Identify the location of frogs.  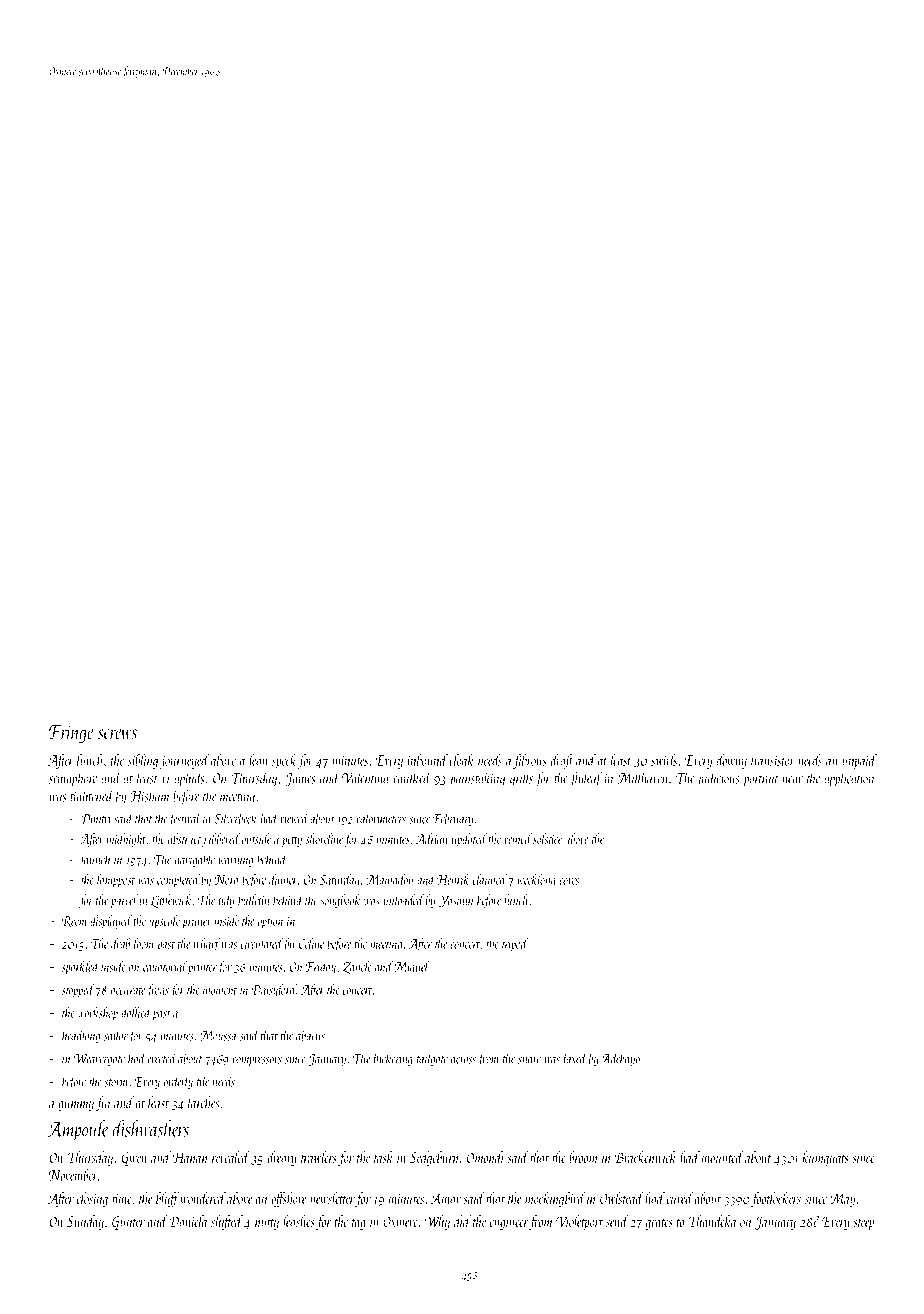
(157, 991).
